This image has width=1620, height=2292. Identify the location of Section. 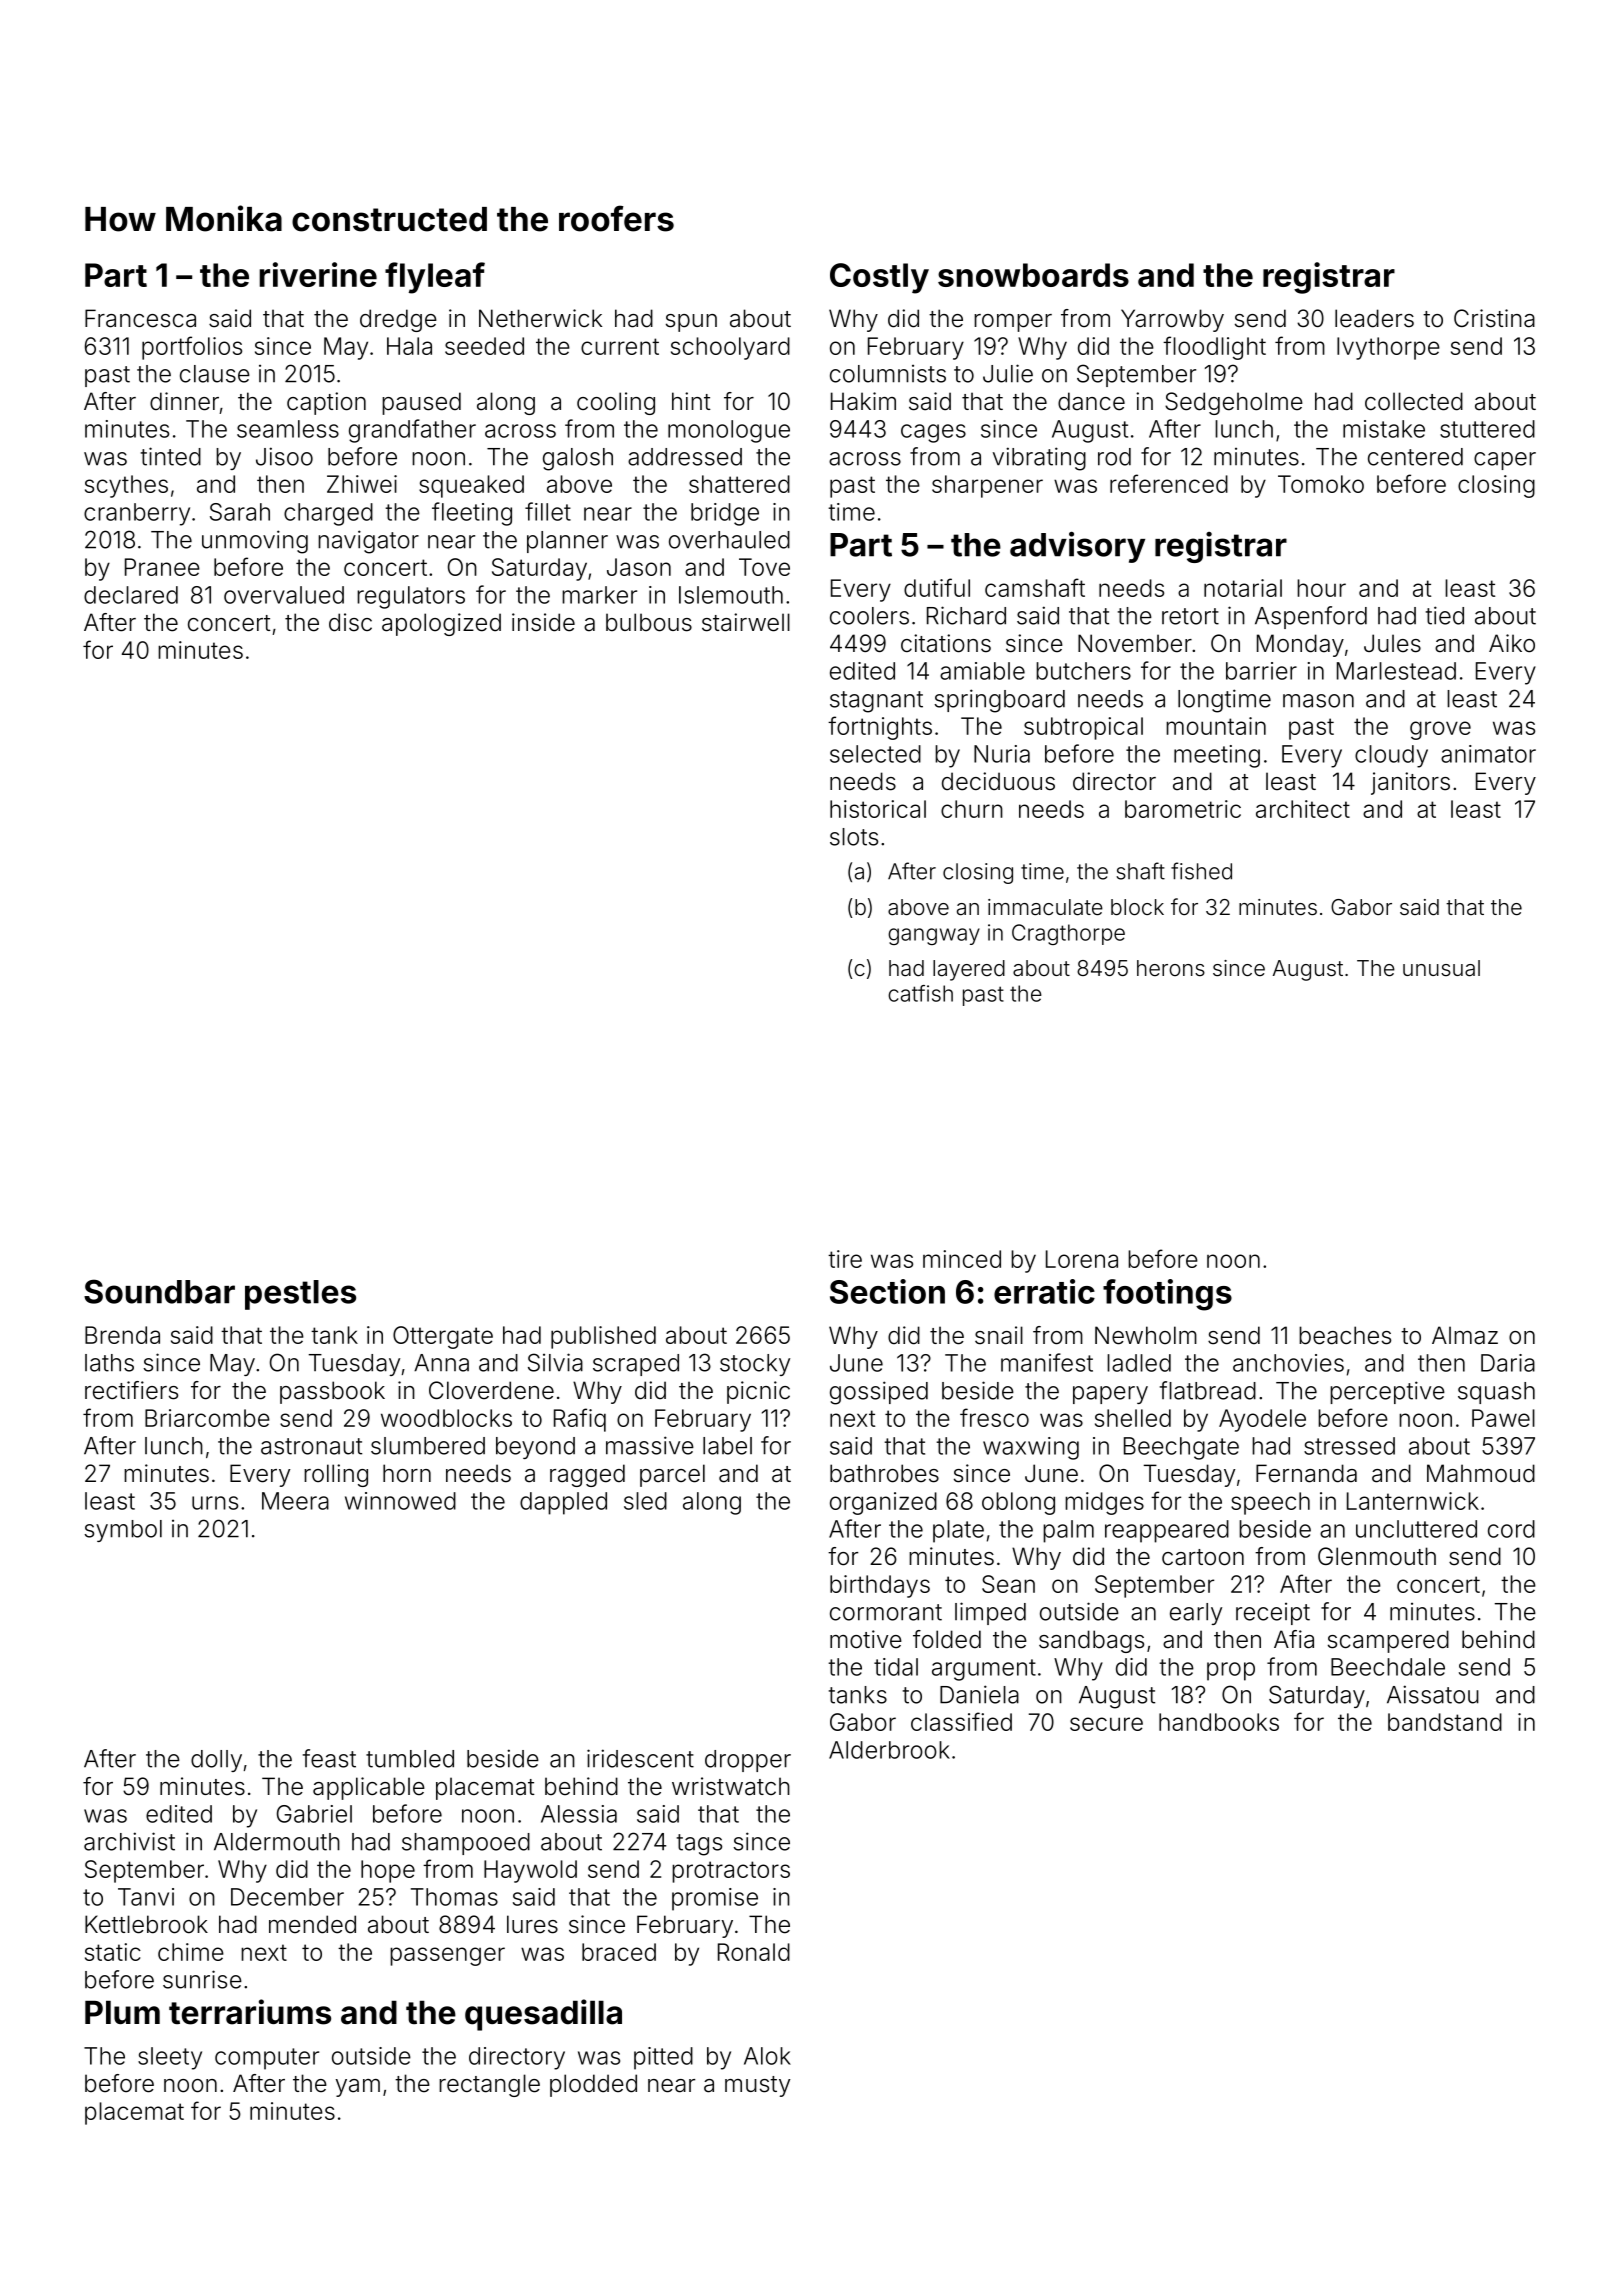
(887, 1291).
